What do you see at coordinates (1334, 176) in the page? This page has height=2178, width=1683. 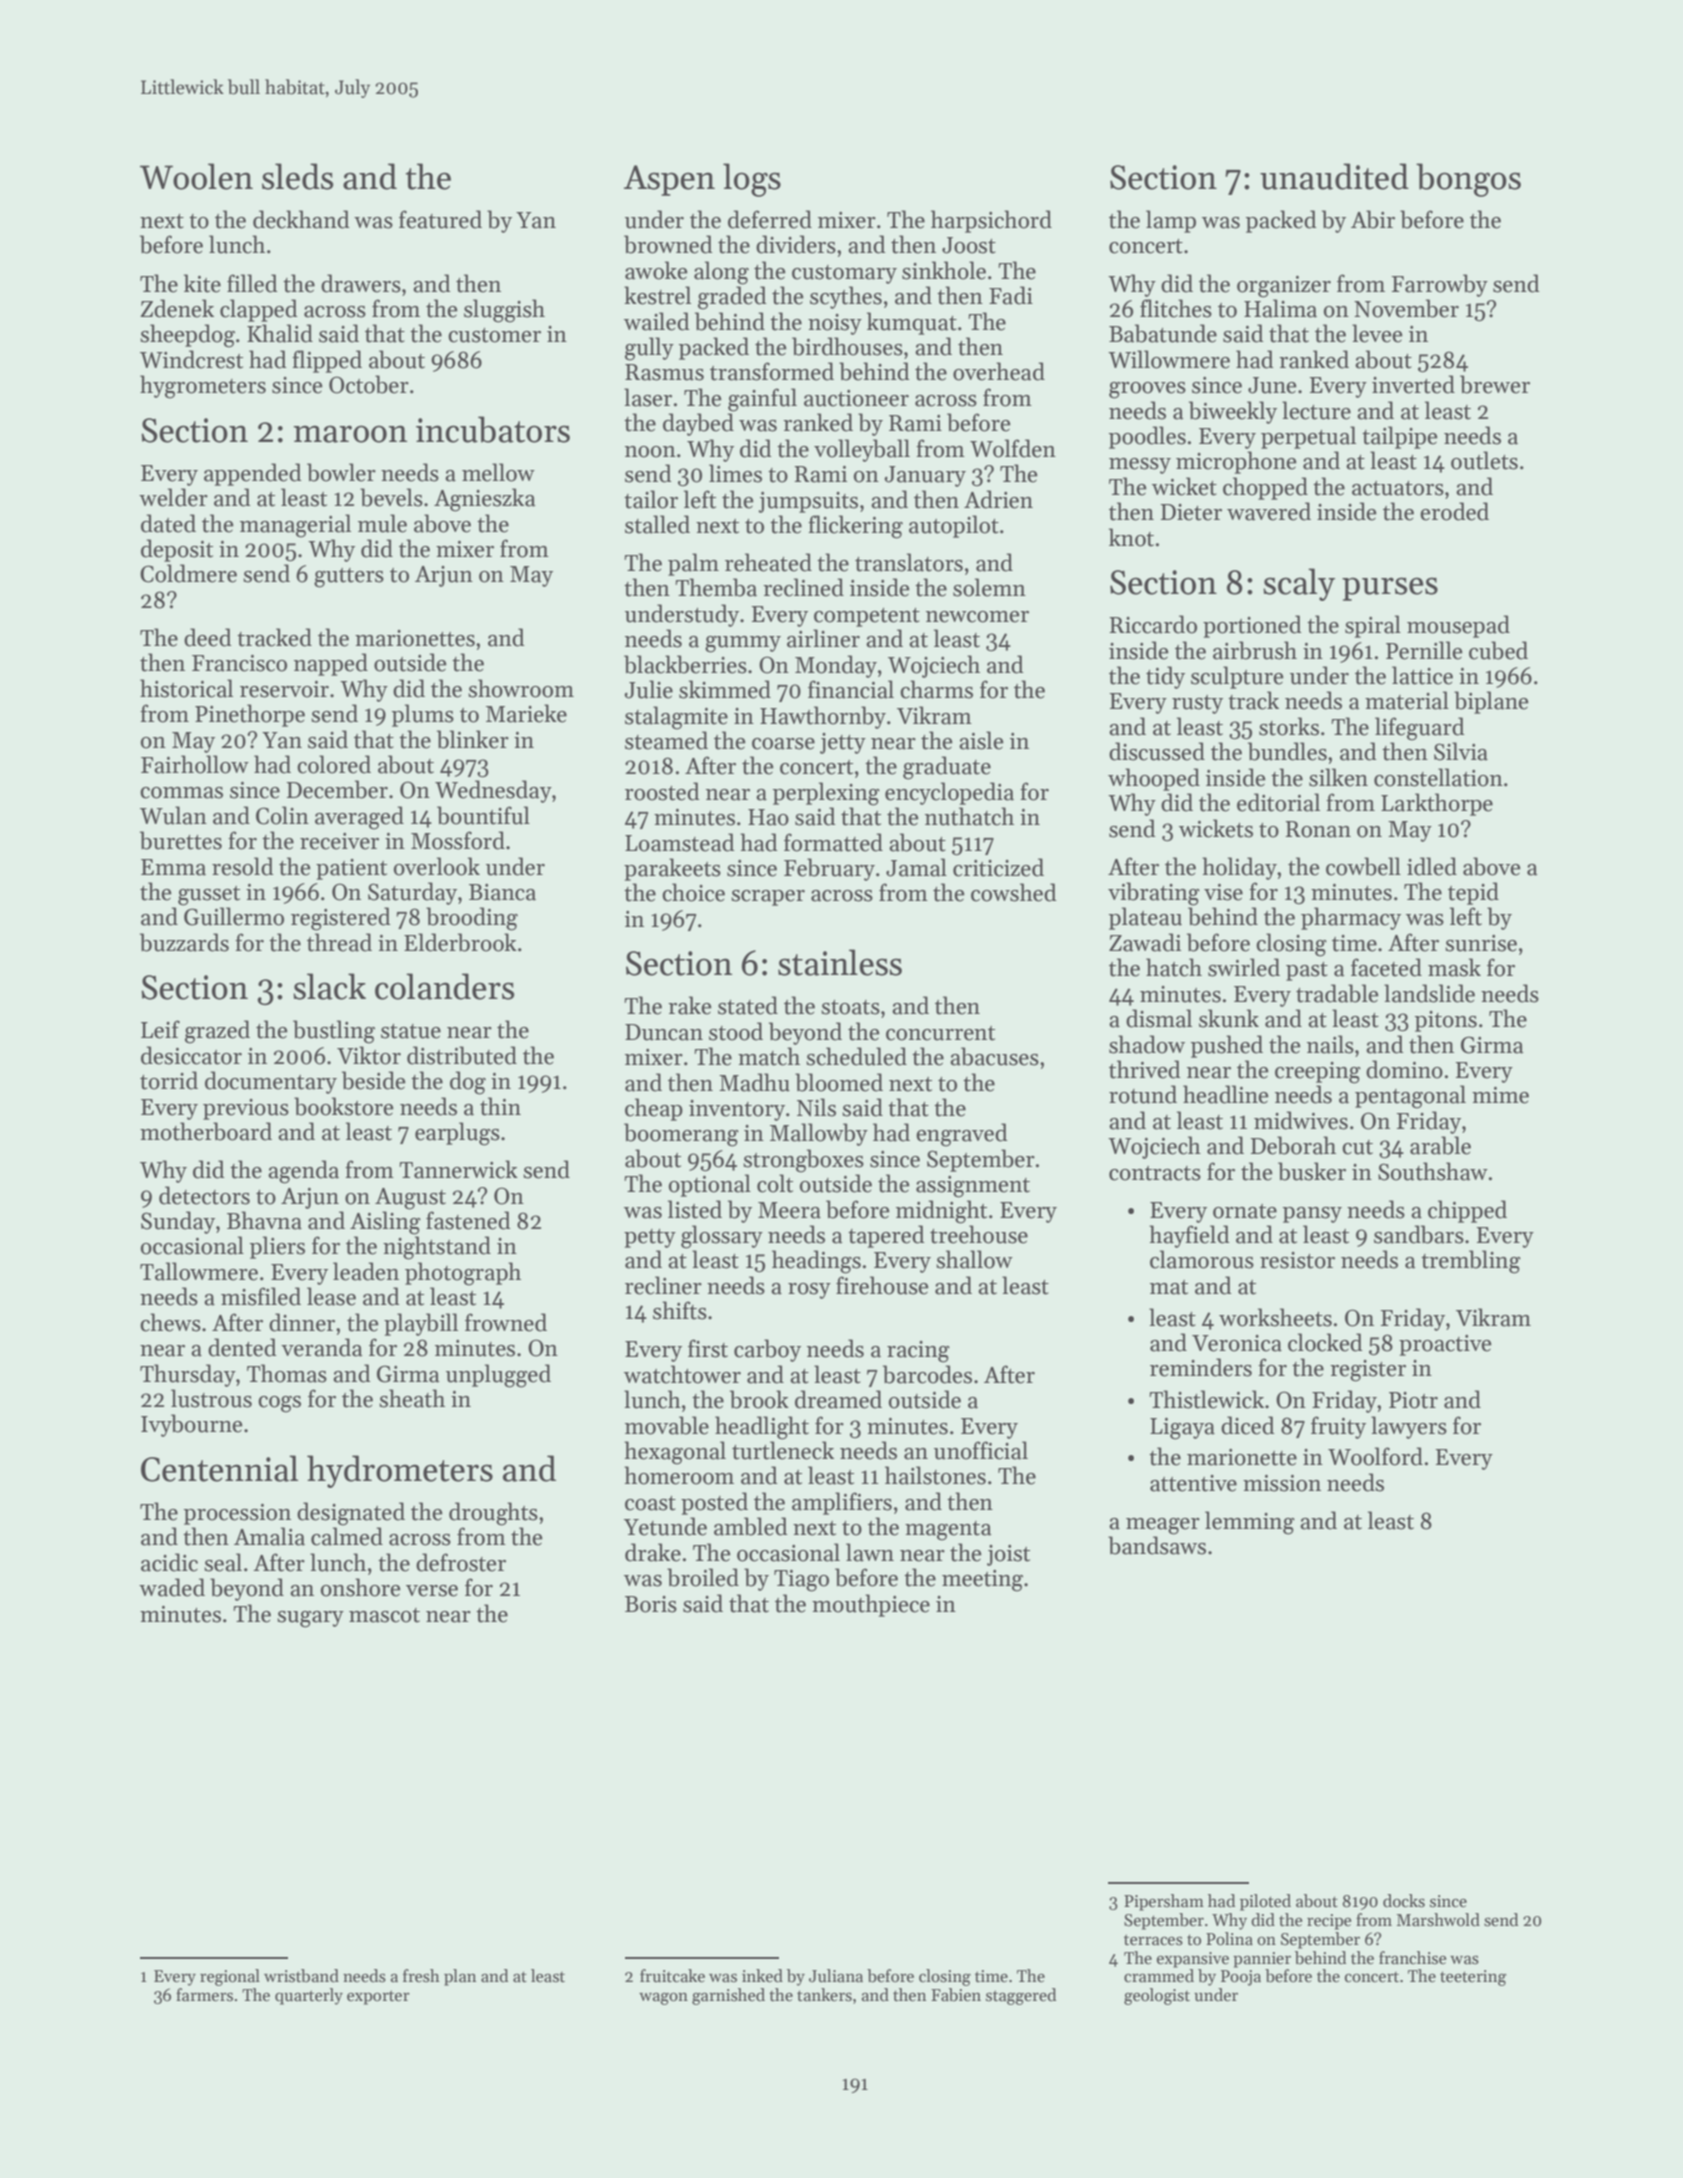 I see `unaudited` at bounding box center [1334, 176].
